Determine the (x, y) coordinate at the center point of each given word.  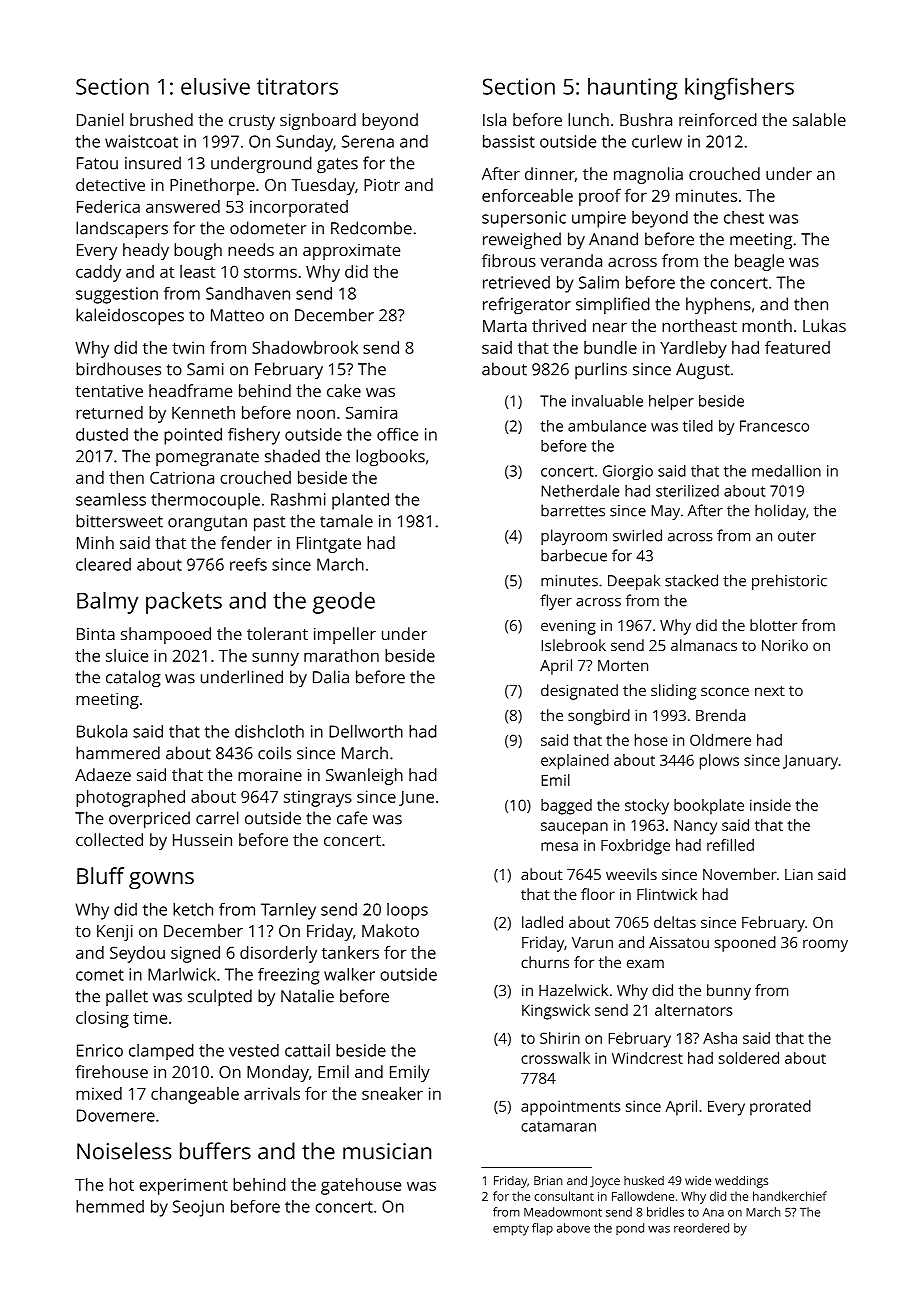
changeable (195, 1095)
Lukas (824, 325)
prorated (780, 1108)
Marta (505, 326)
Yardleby (693, 349)
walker (349, 974)
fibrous (509, 260)
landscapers (122, 229)
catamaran (558, 1126)
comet (100, 975)
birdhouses (118, 369)
